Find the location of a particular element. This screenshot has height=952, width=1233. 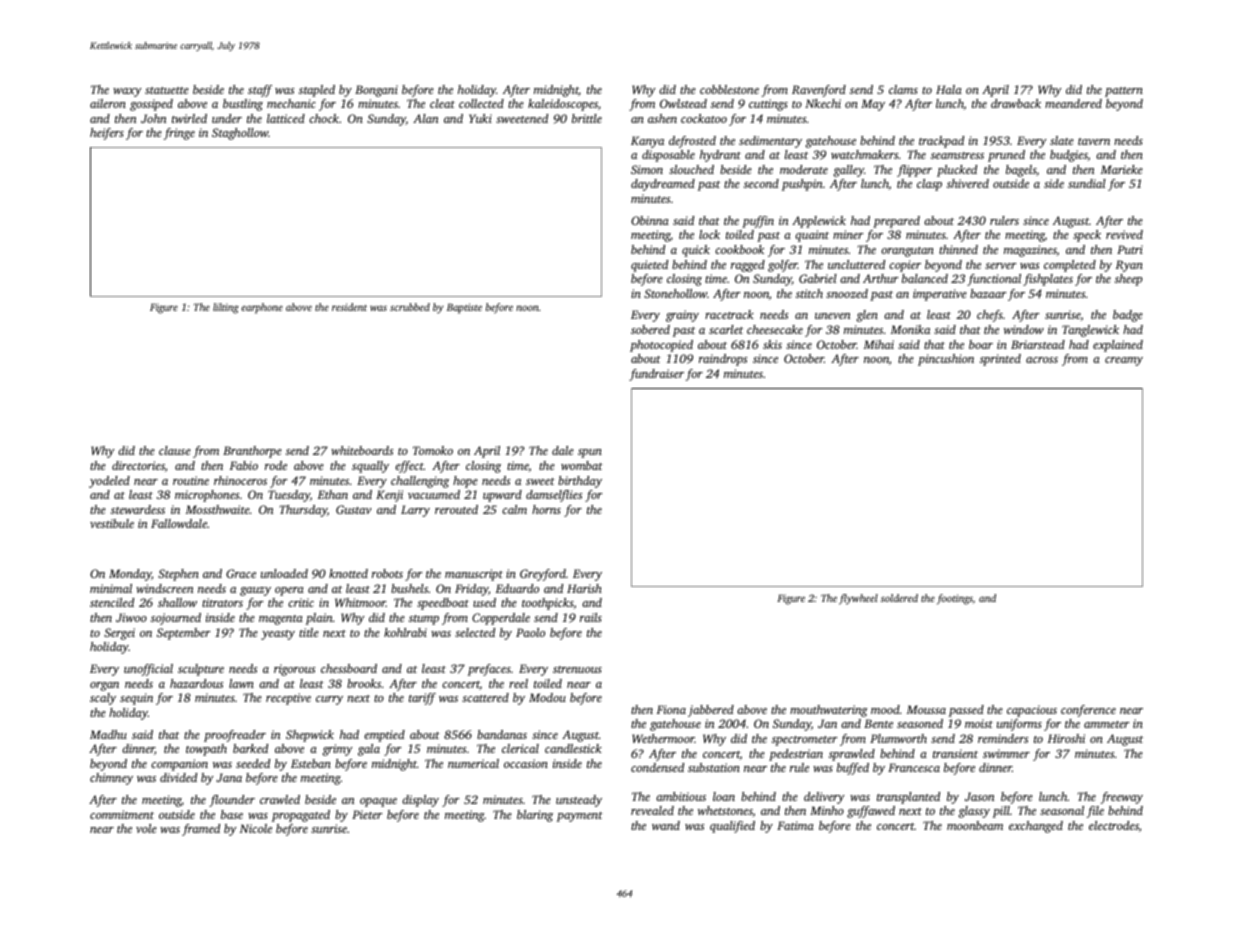

Branthorpe is located at coordinates (252, 452).
